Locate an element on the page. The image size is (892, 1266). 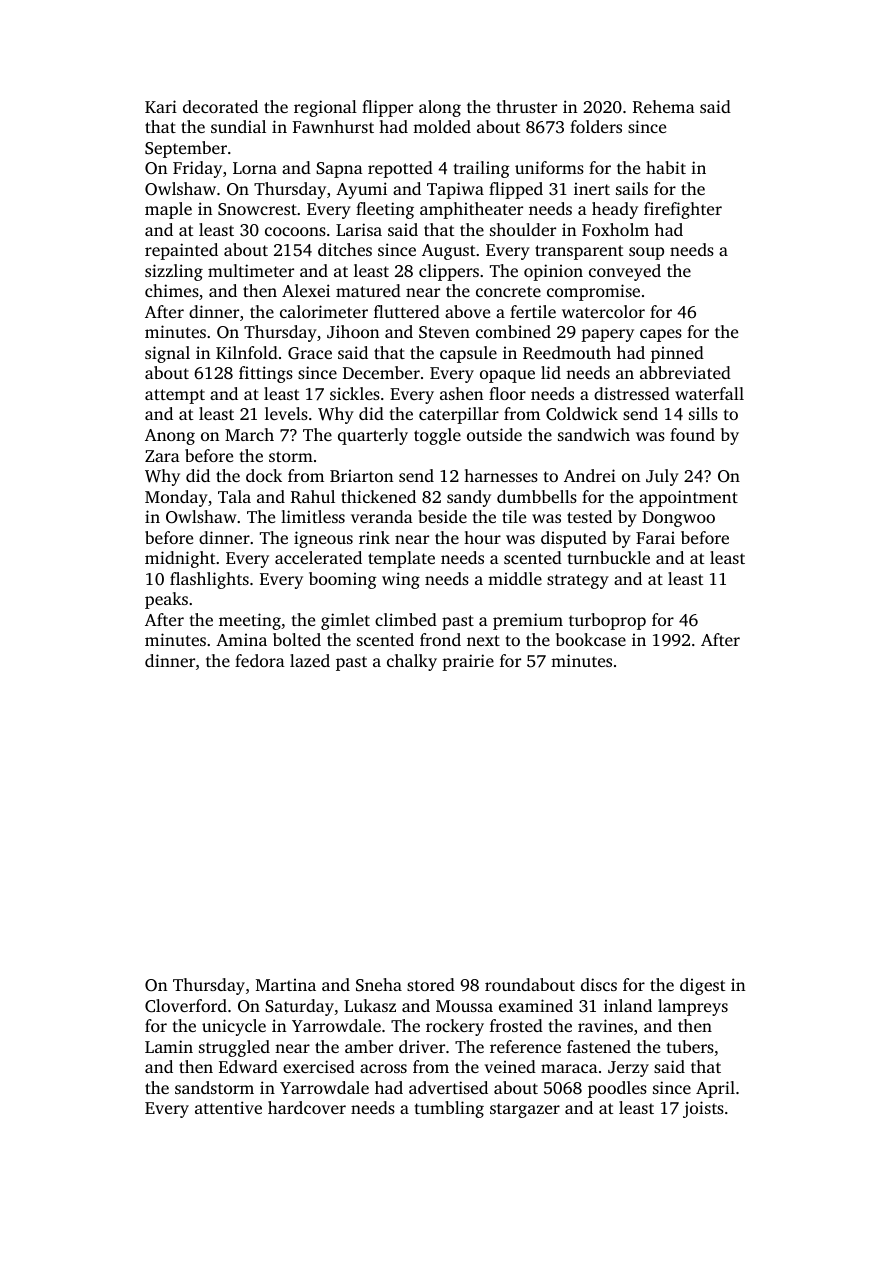
turboprop is located at coordinates (607, 621).
